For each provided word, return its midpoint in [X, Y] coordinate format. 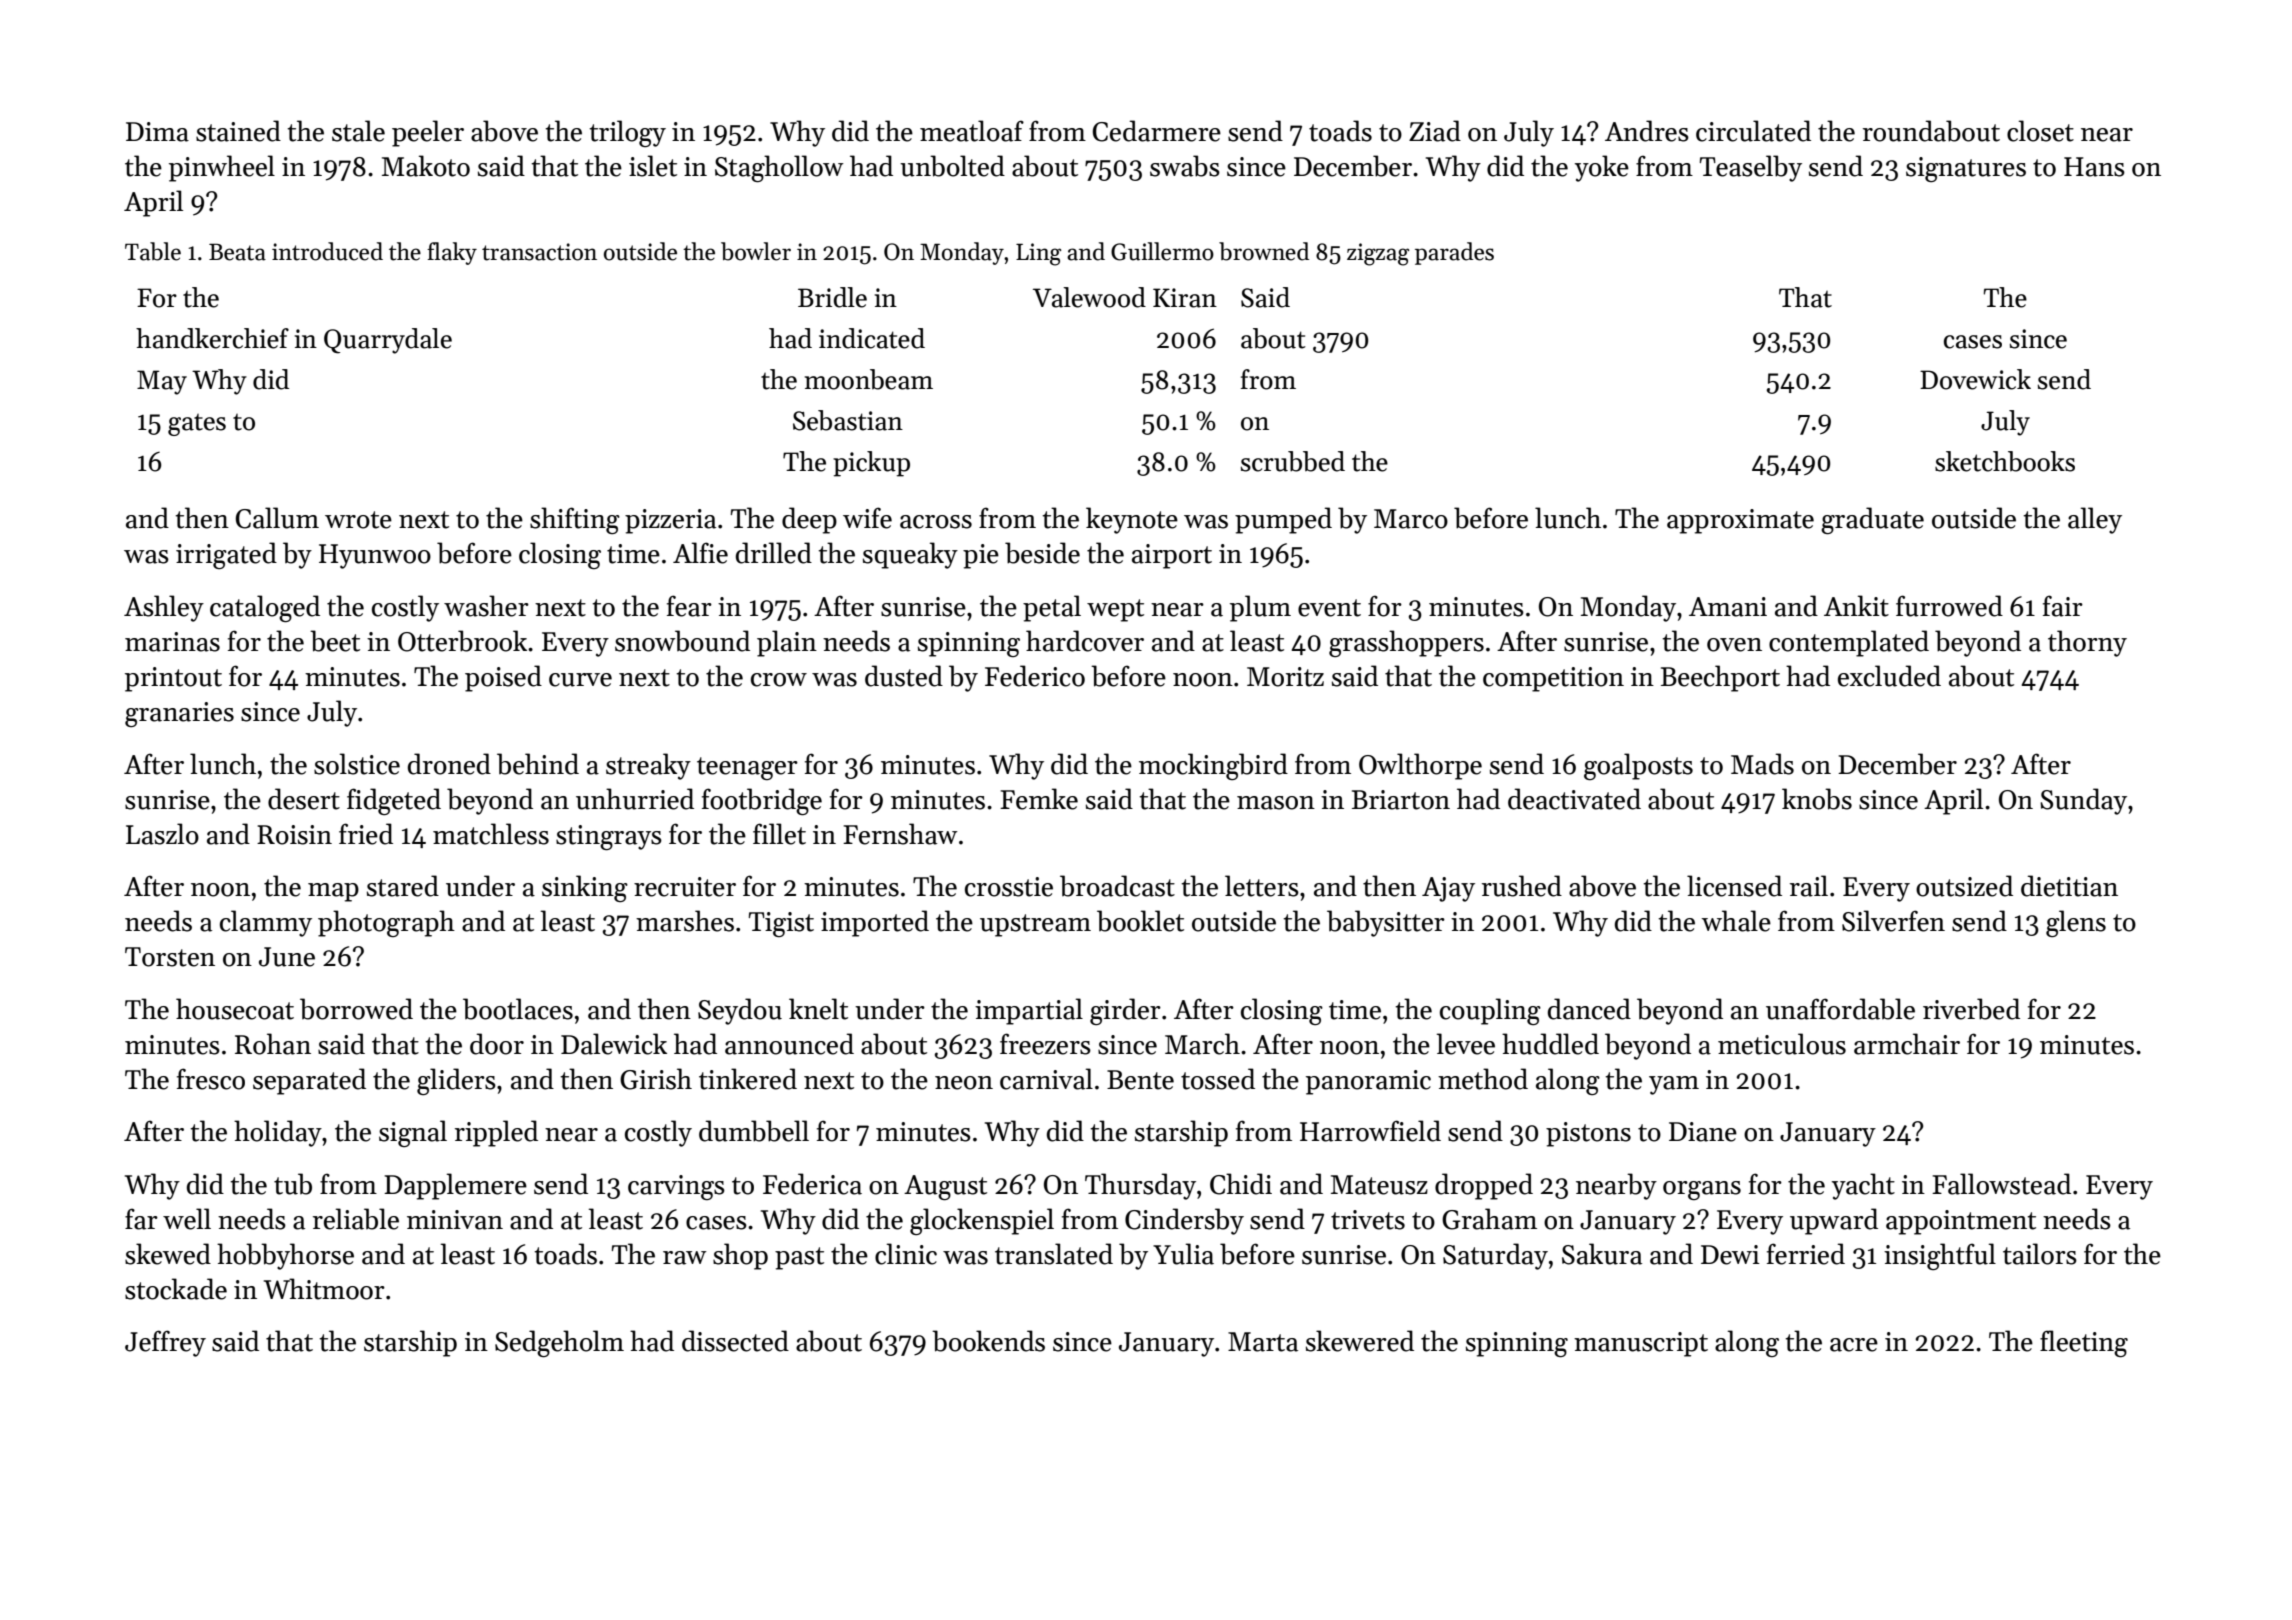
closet [2040, 131]
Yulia [1183, 1254]
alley [2095, 520]
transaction [539, 252]
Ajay [1448, 889]
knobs [1817, 799]
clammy [266, 923]
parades [1454, 253]
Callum [277, 518]
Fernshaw [900, 834]
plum [1260, 608]
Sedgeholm [559, 1343]
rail [1809, 886]
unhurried [635, 799]
